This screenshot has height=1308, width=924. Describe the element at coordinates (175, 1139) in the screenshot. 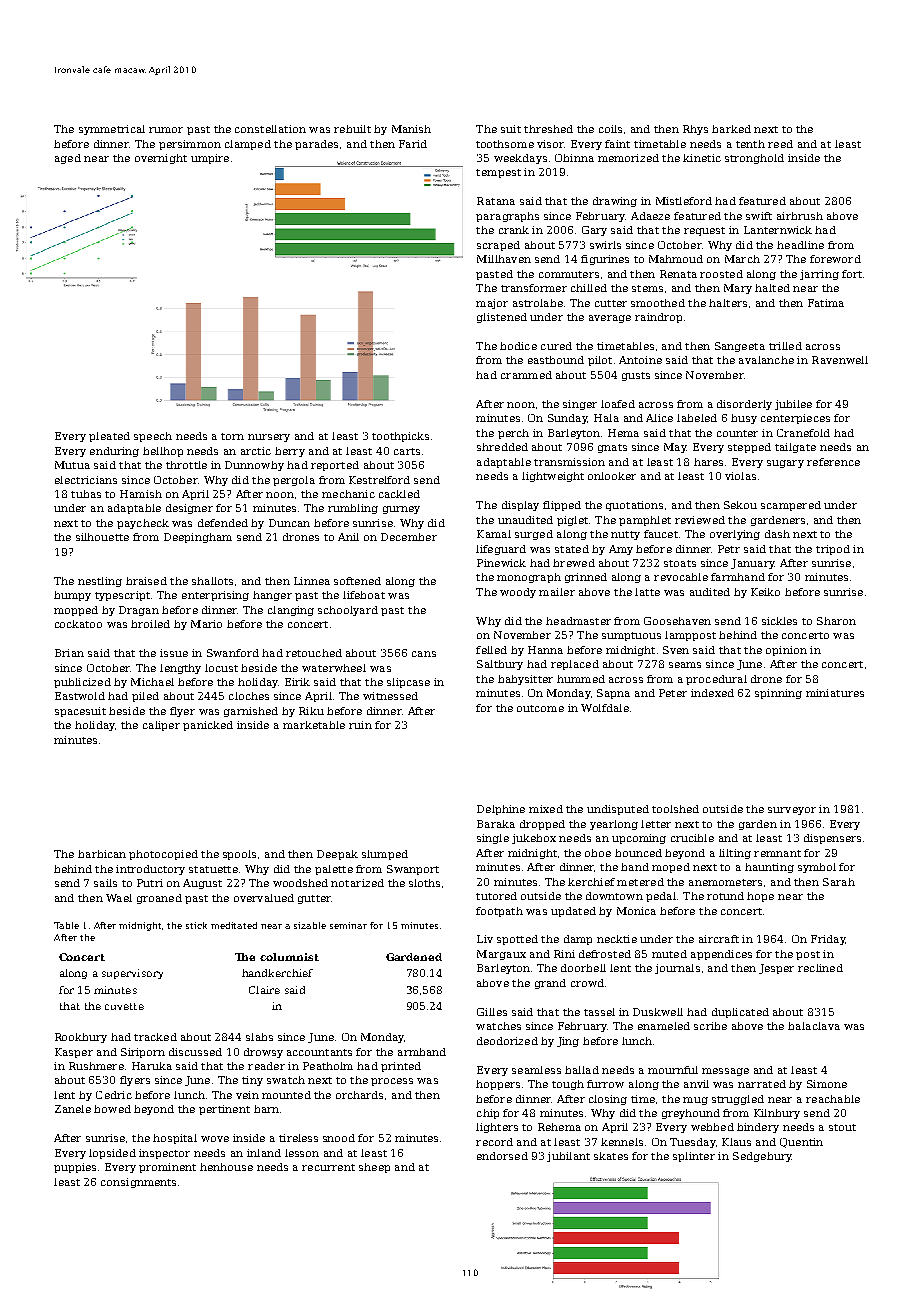

I see `hospital` at that location.
